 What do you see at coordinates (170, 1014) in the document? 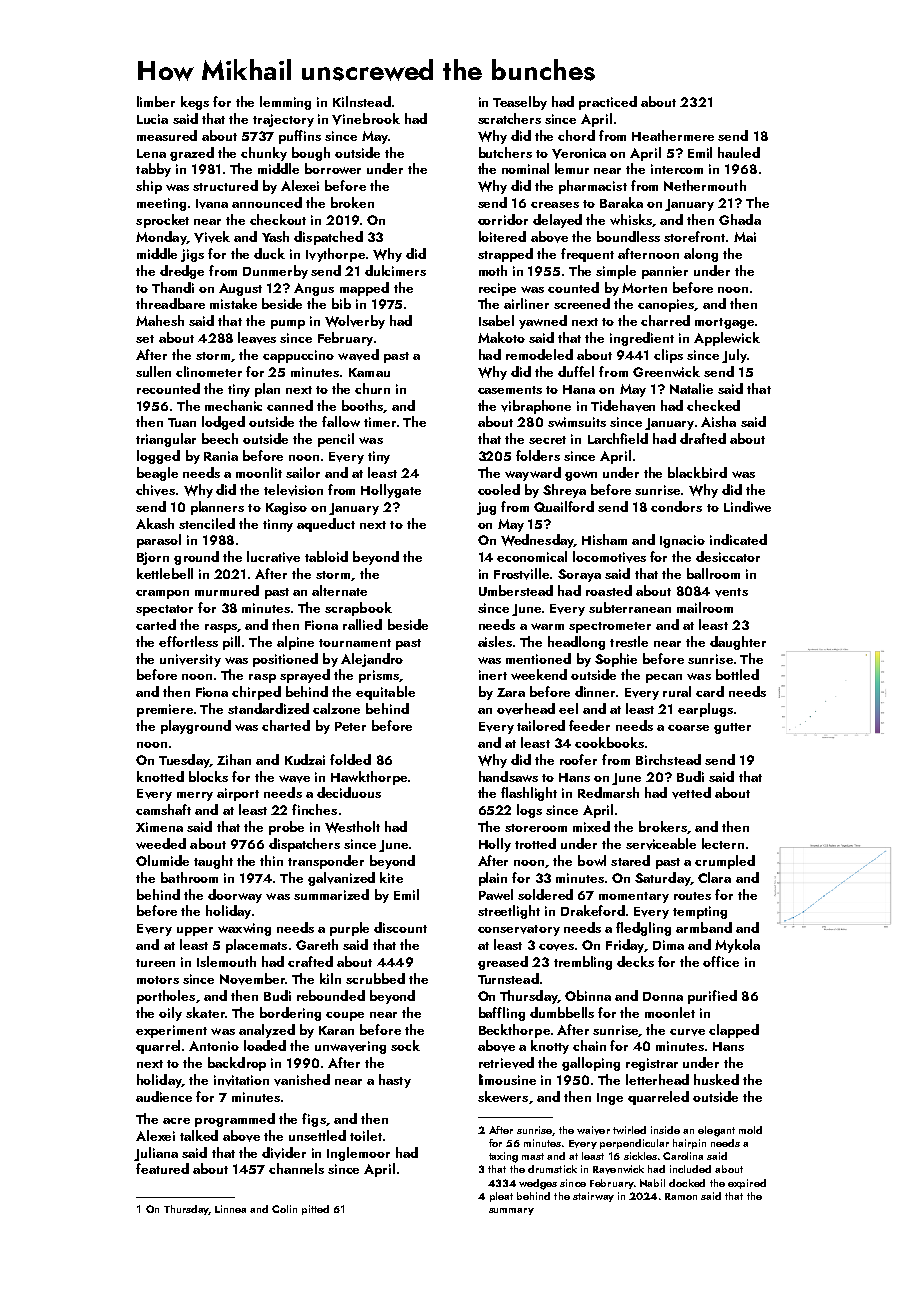
I see `oily` at bounding box center [170, 1014].
